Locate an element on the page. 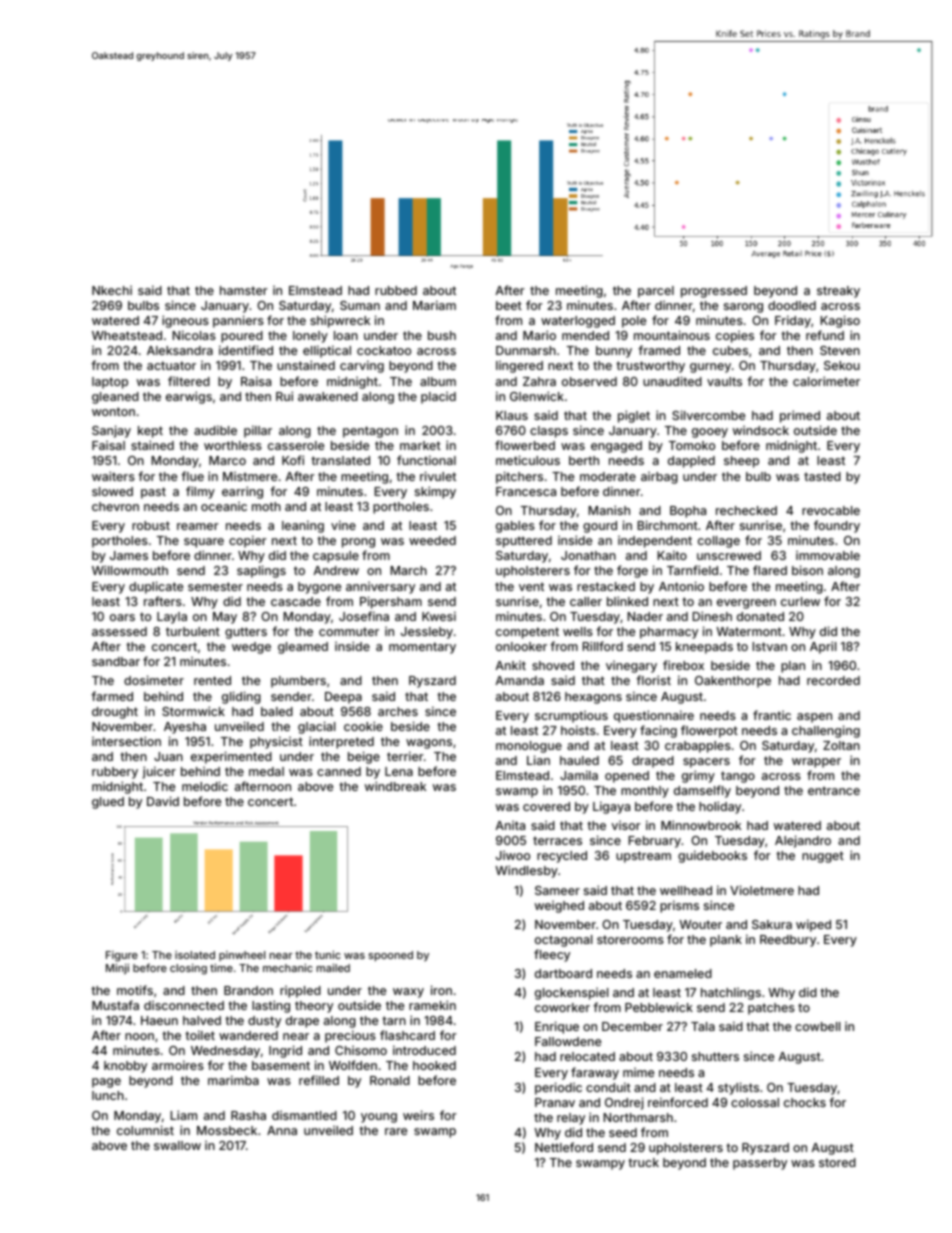 The image size is (952, 1233). wagons is located at coordinates (429, 744).
